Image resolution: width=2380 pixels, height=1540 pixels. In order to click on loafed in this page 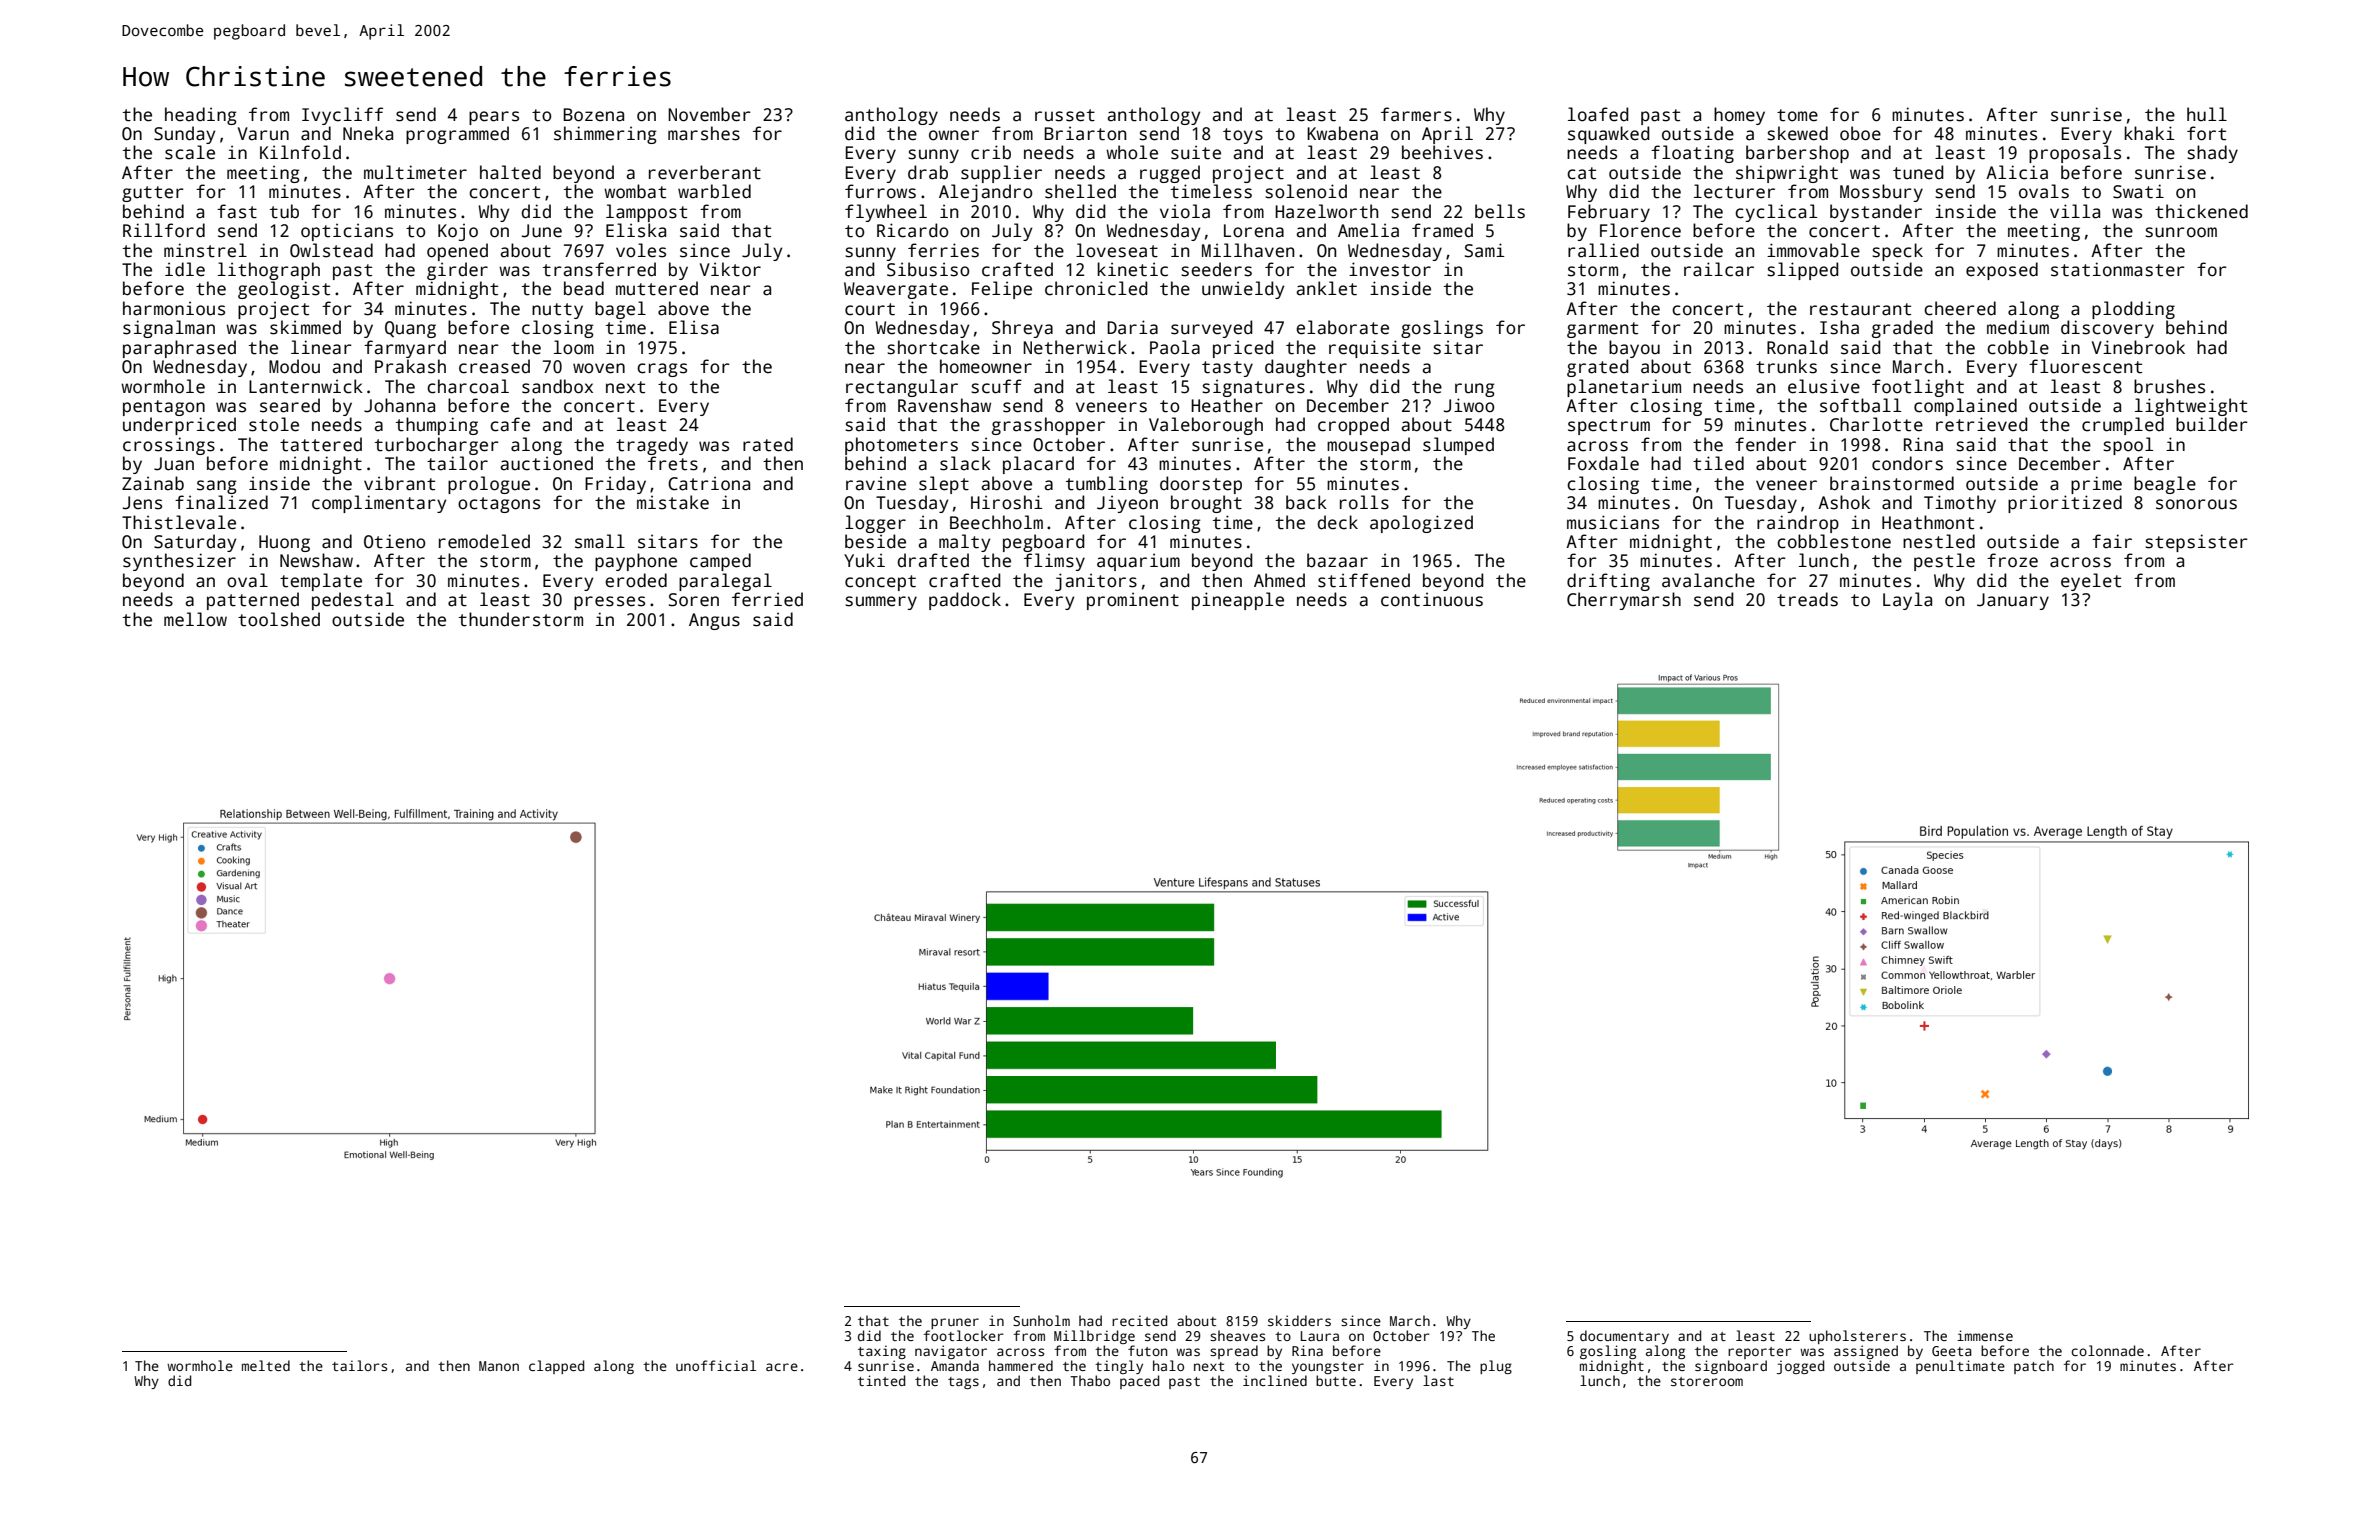, I will do `click(1598, 114)`.
